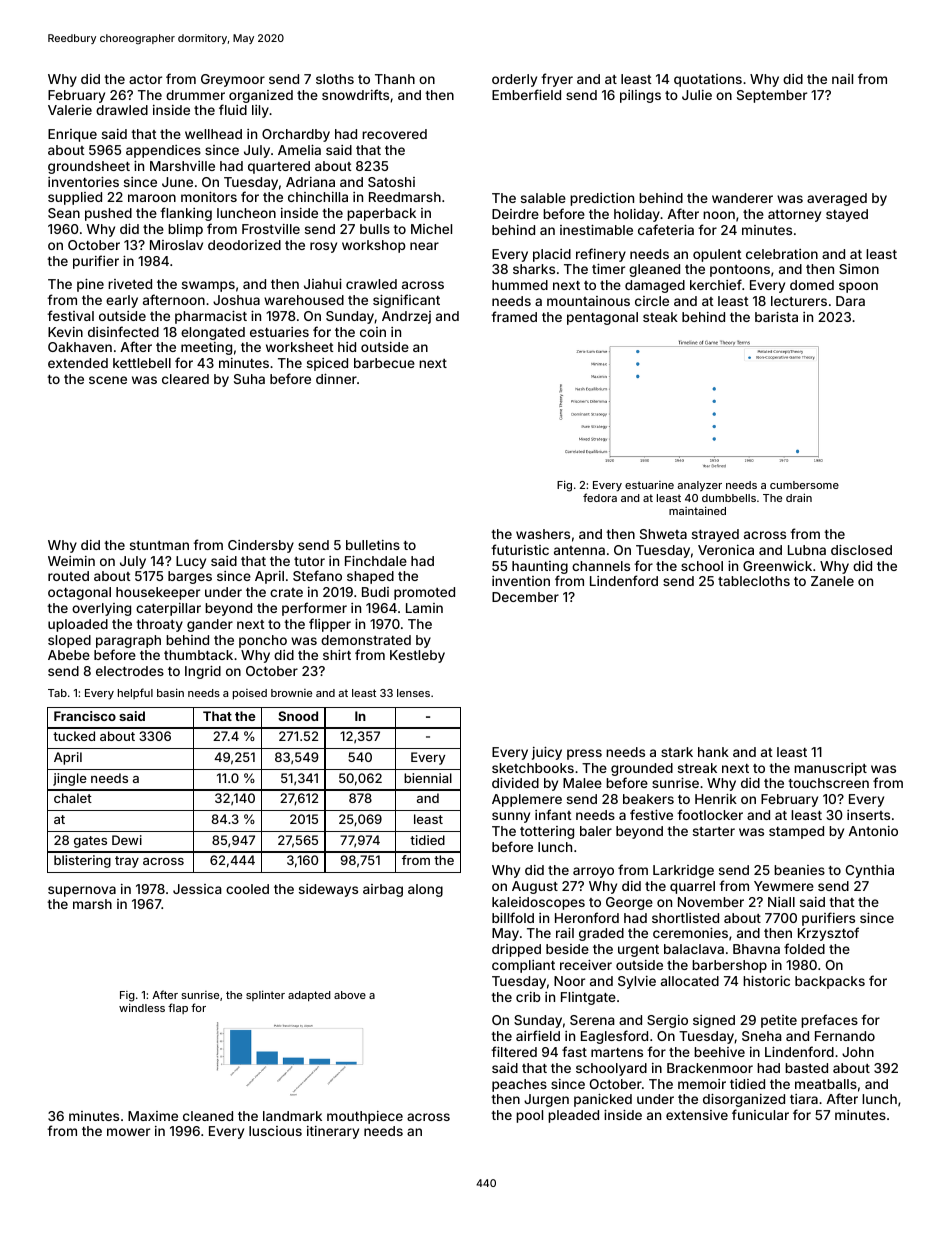 The height and width of the page is (1233, 952). What do you see at coordinates (699, 486) in the page?
I see `analyzer` at bounding box center [699, 486].
